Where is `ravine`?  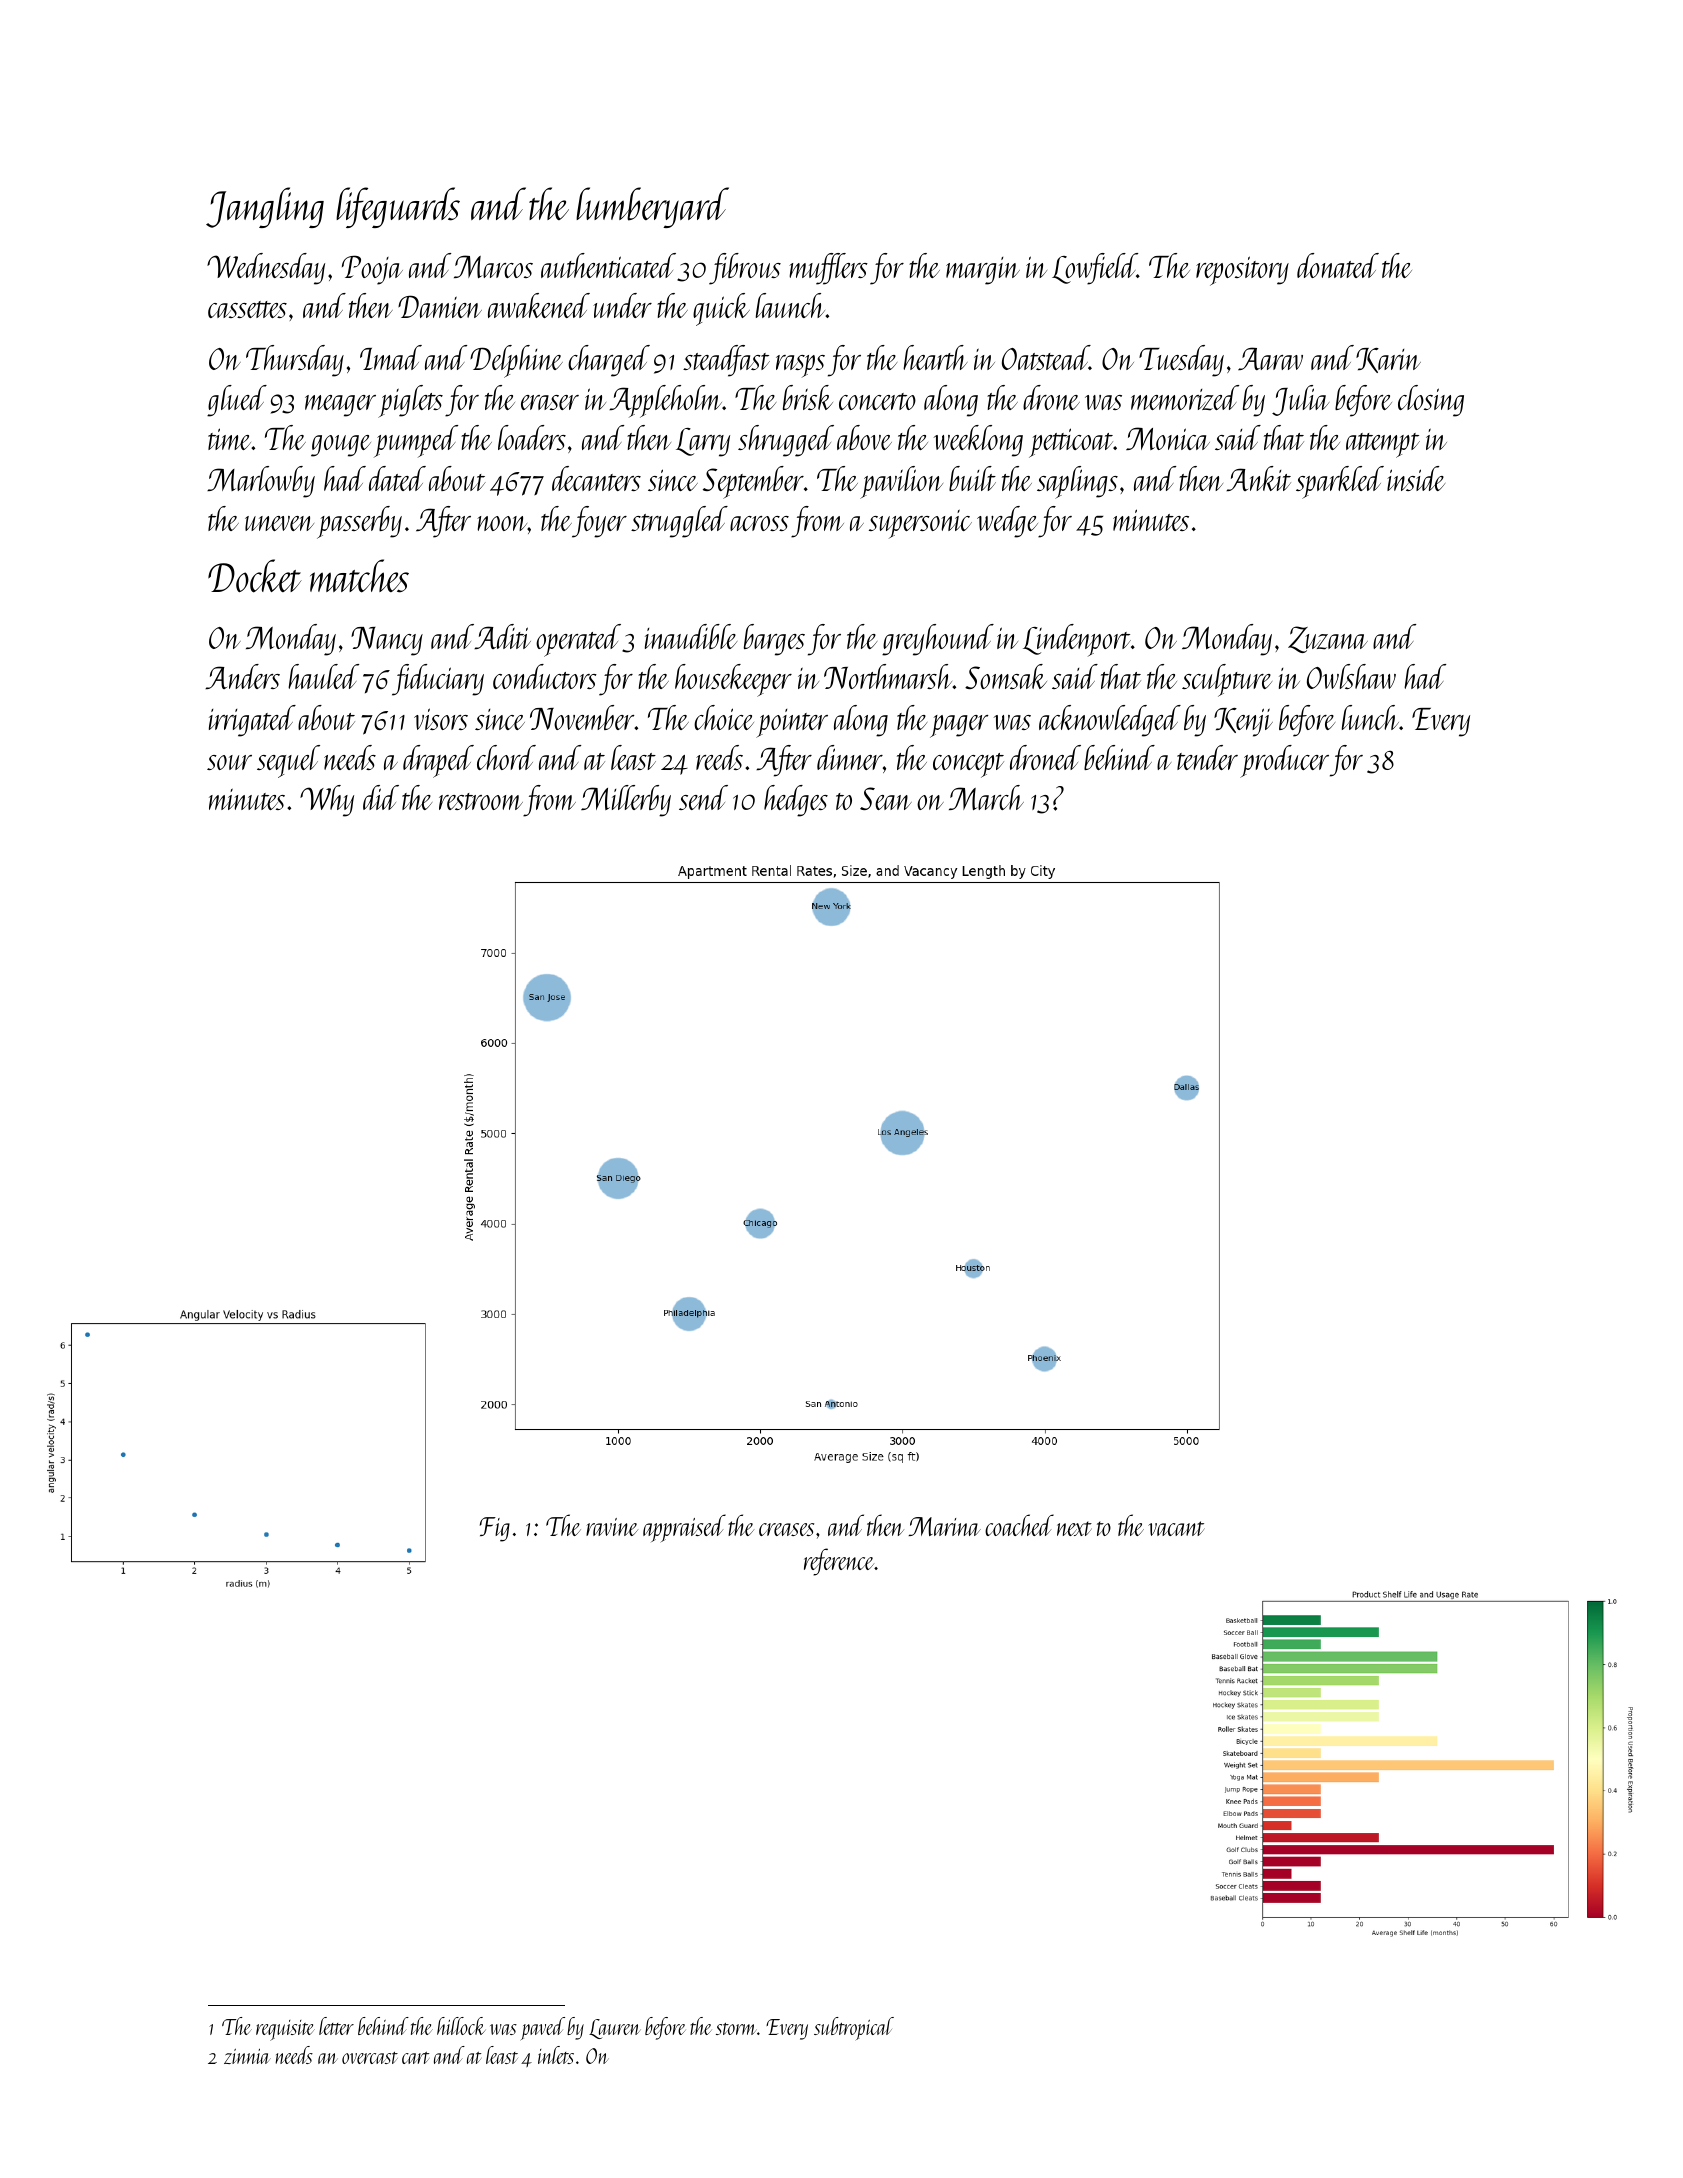 ravine is located at coordinates (612, 1527).
